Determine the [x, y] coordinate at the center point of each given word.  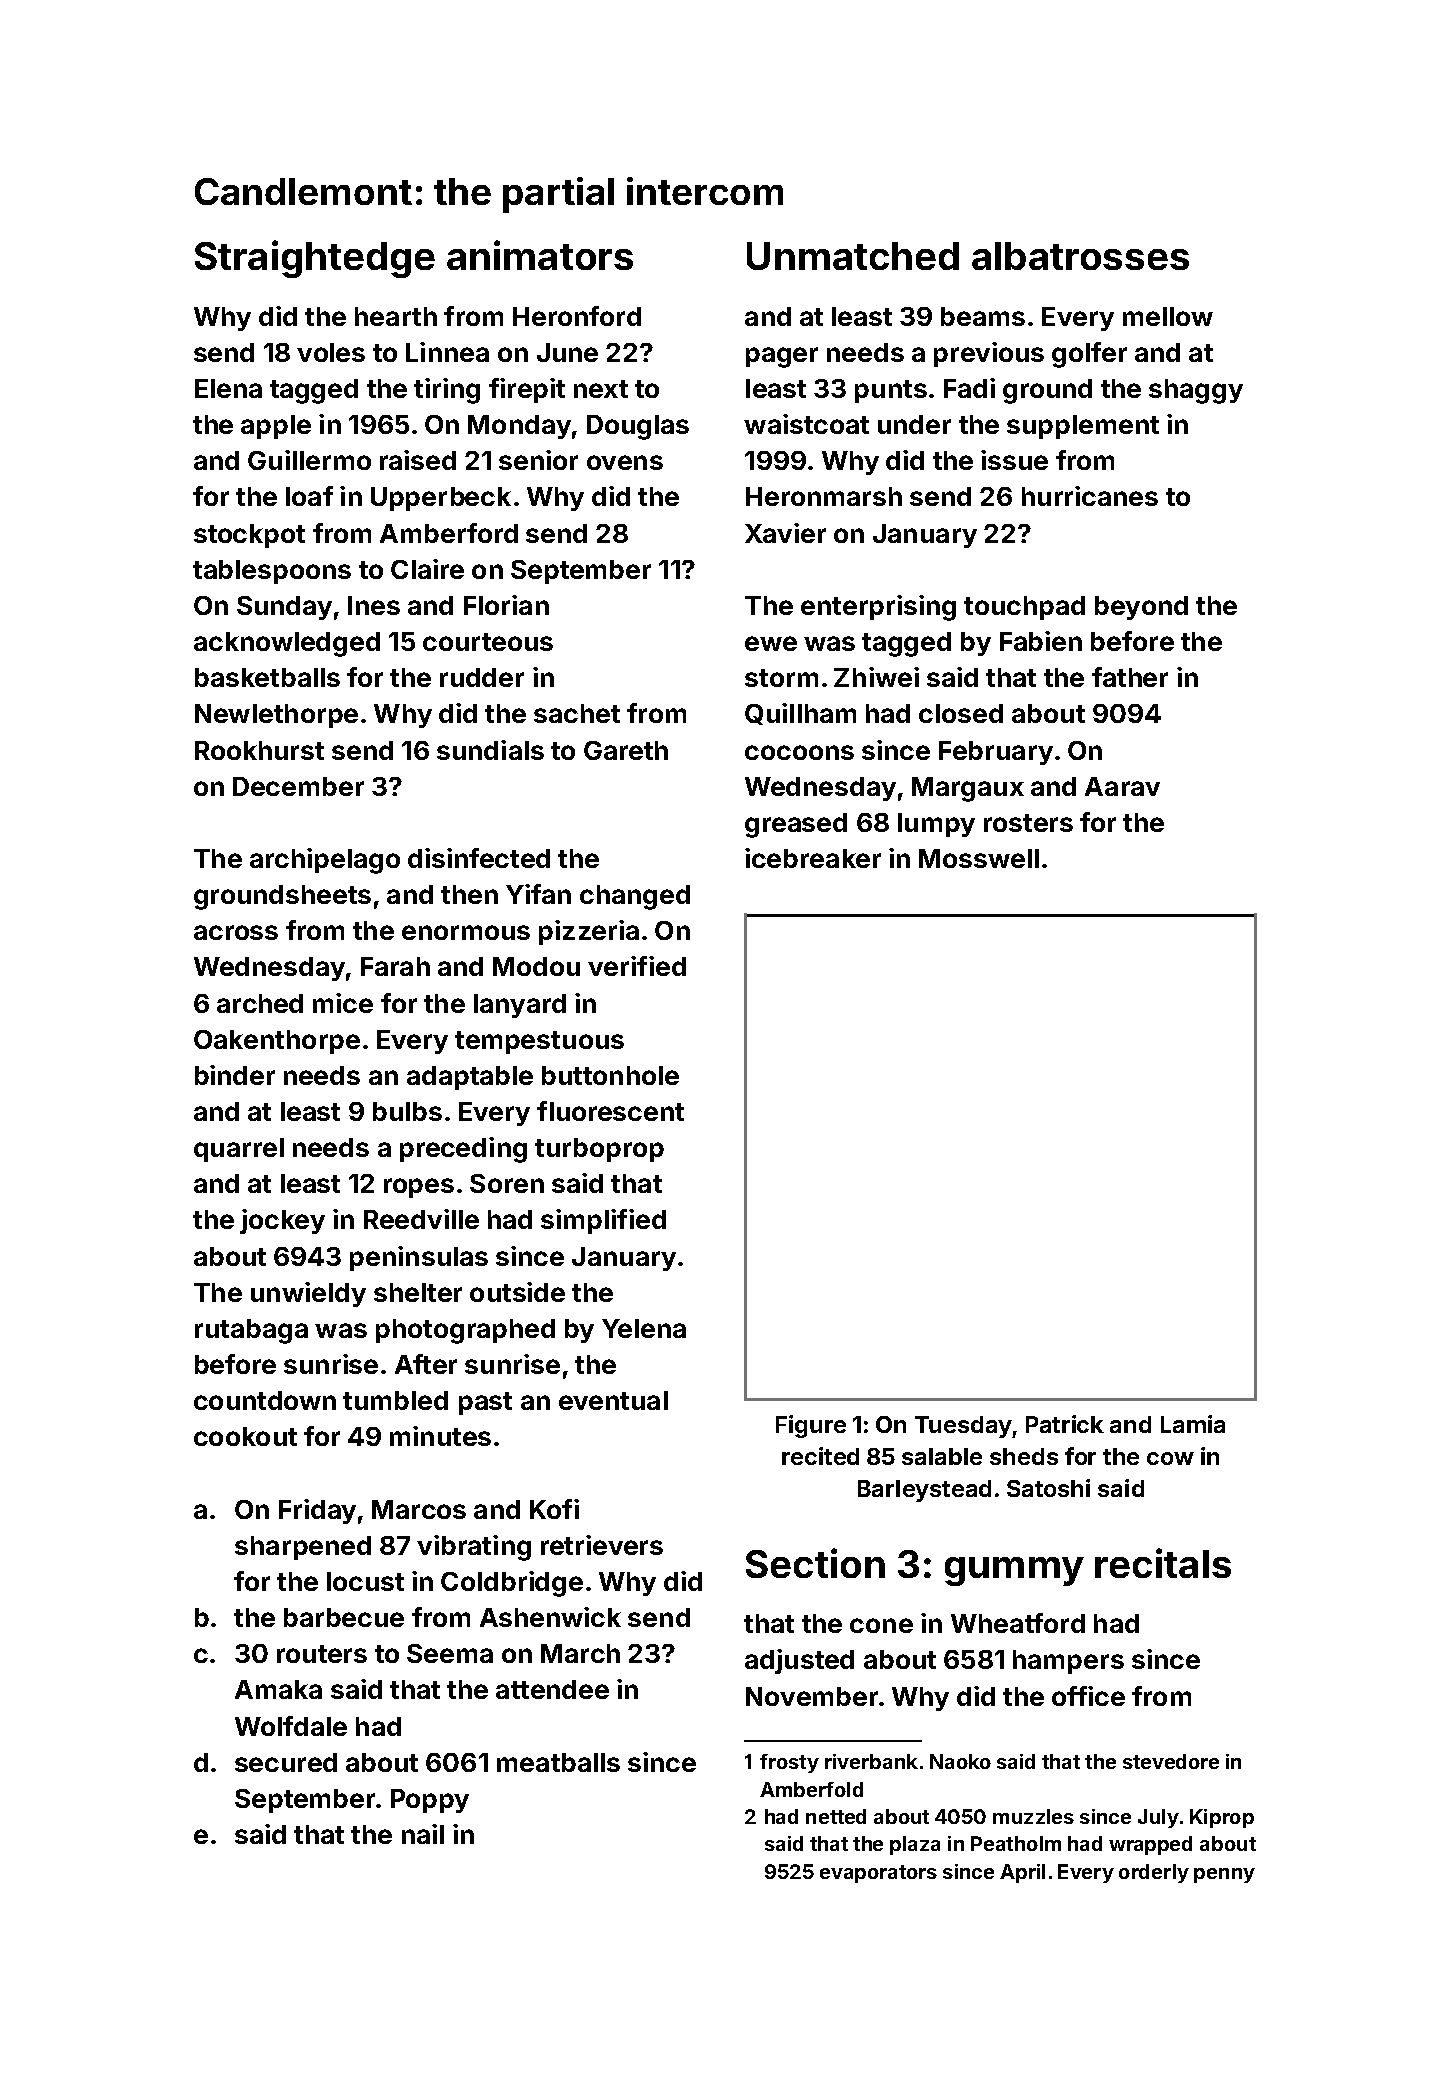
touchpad [1024, 608]
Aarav [1122, 786]
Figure [811, 1426]
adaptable [470, 1078]
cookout [245, 1436]
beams [983, 316]
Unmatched [853, 256]
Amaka [278, 1689]
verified [637, 966]
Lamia [1193, 1424]
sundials [490, 750]
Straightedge [315, 259]
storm [781, 678]
